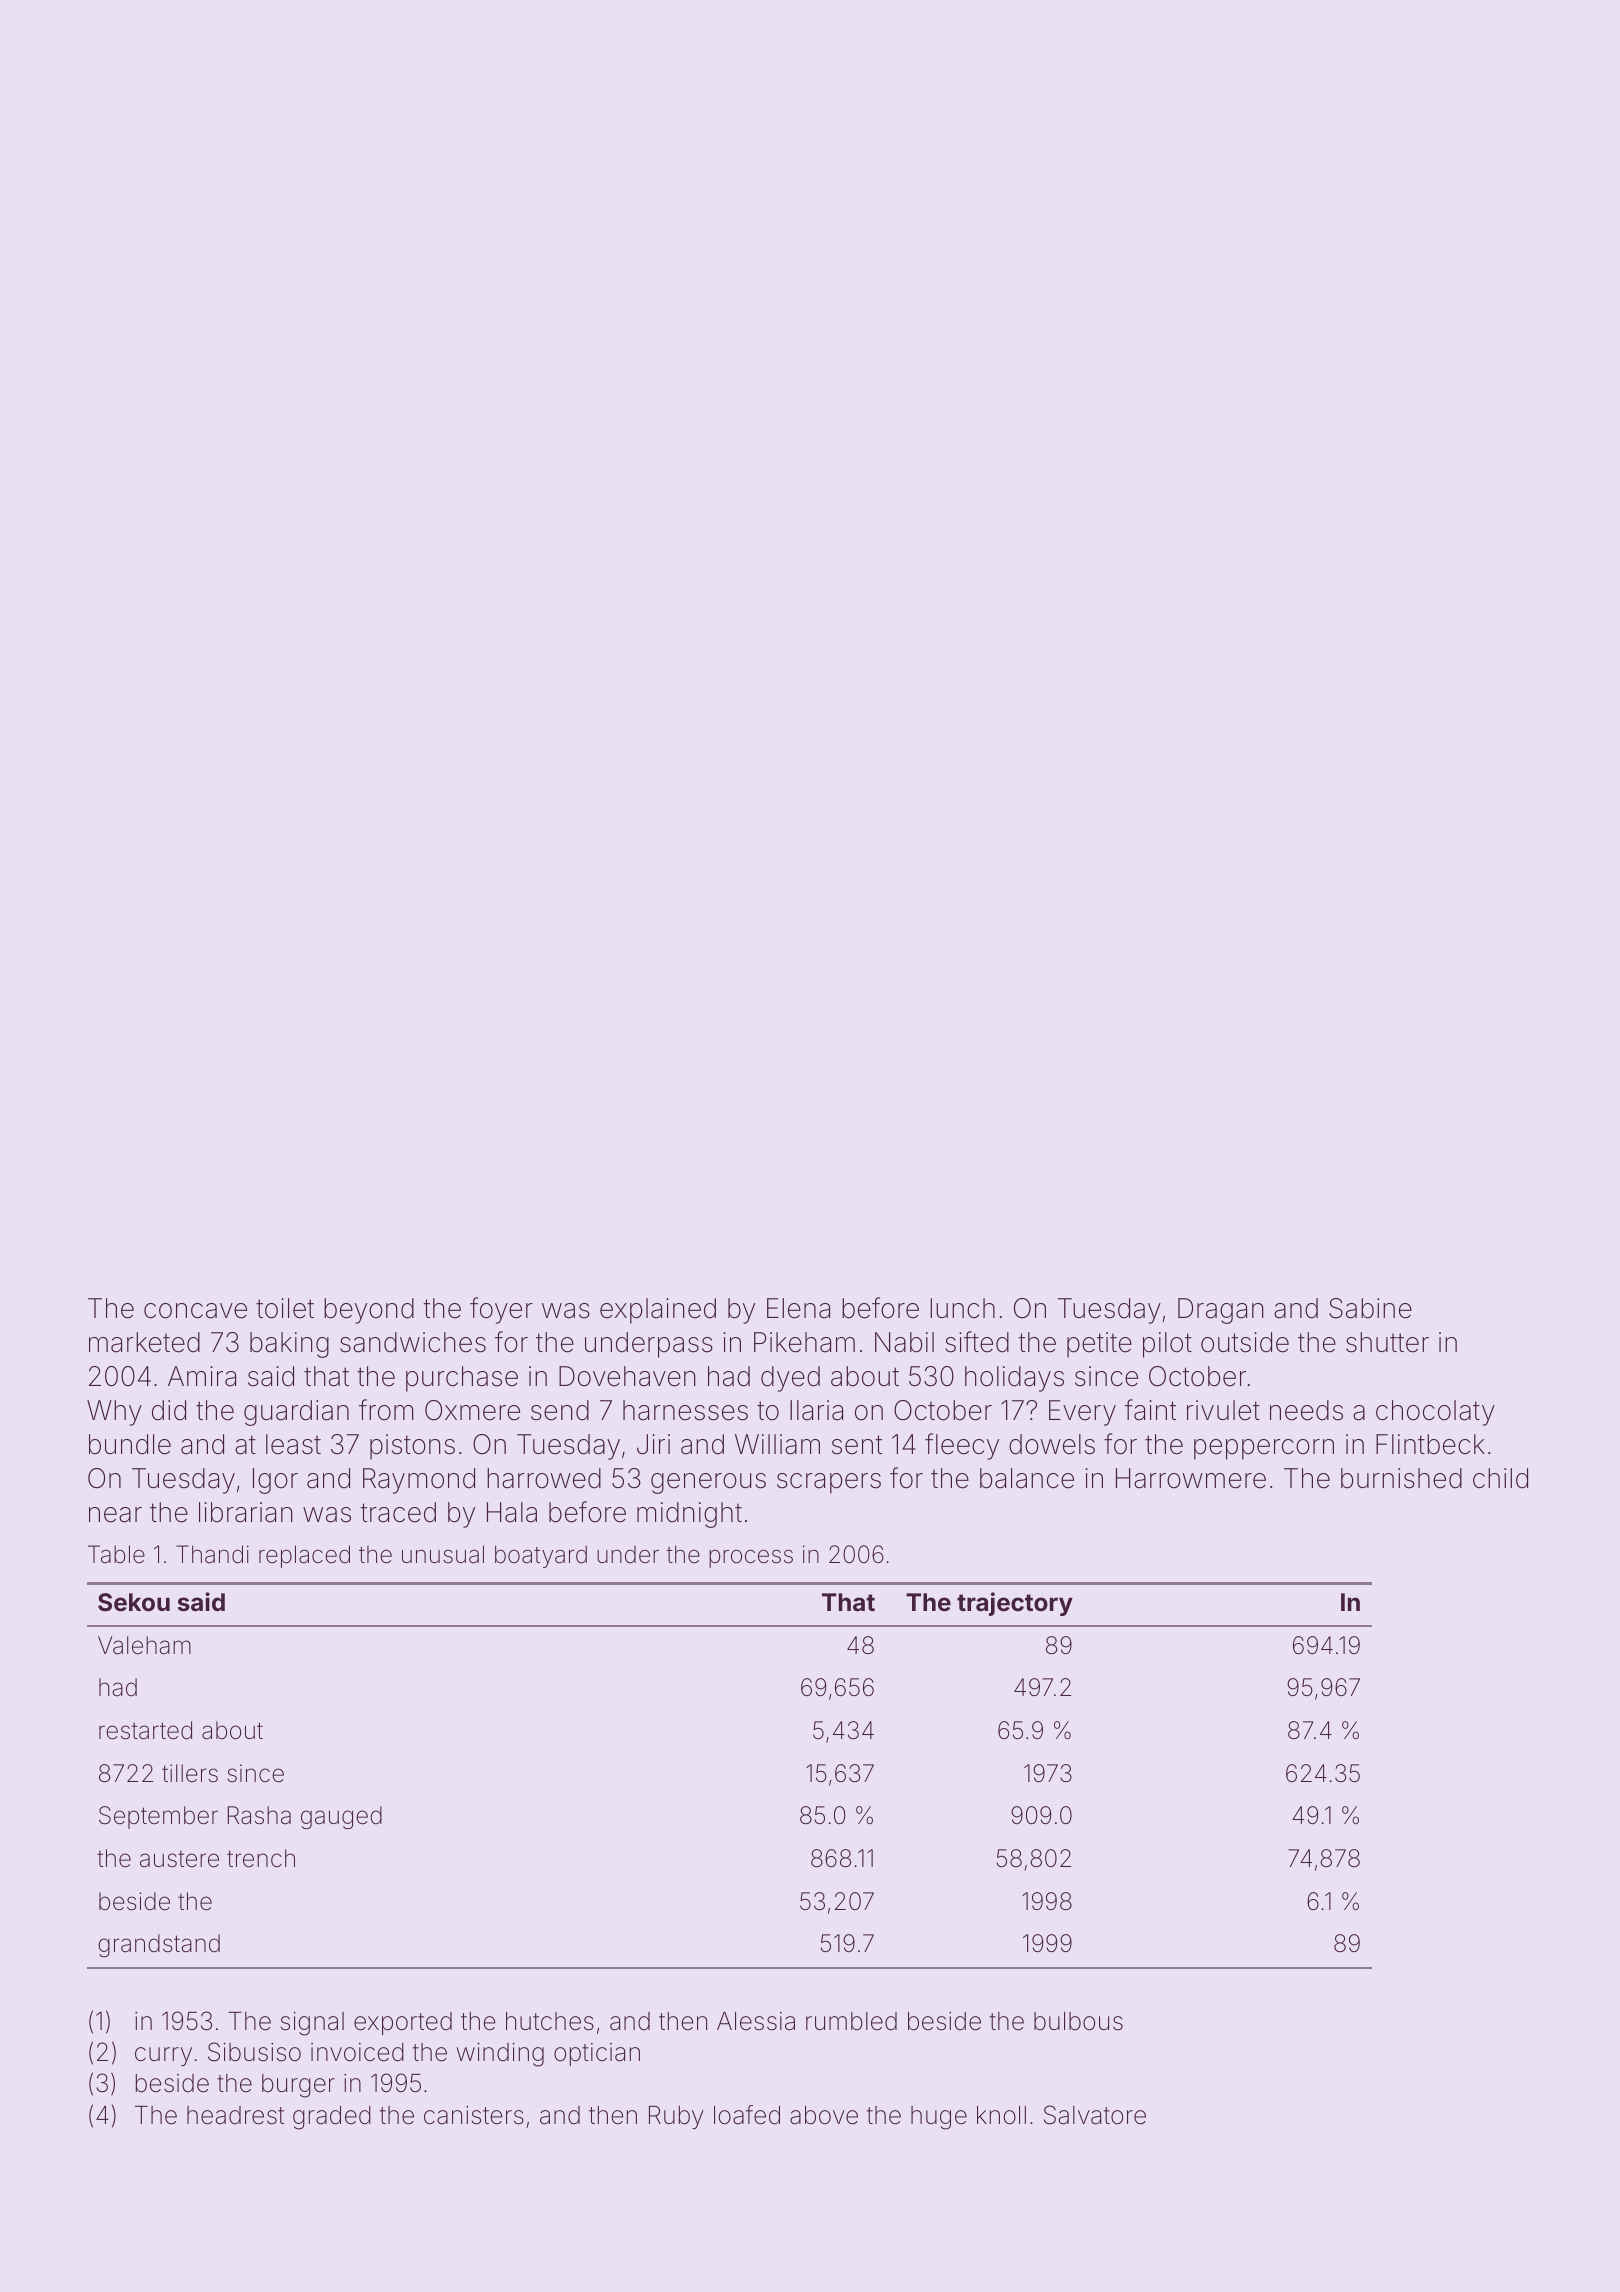 This page has height=2292, width=1620. I want to click on foyer, so click(501, 1310).
